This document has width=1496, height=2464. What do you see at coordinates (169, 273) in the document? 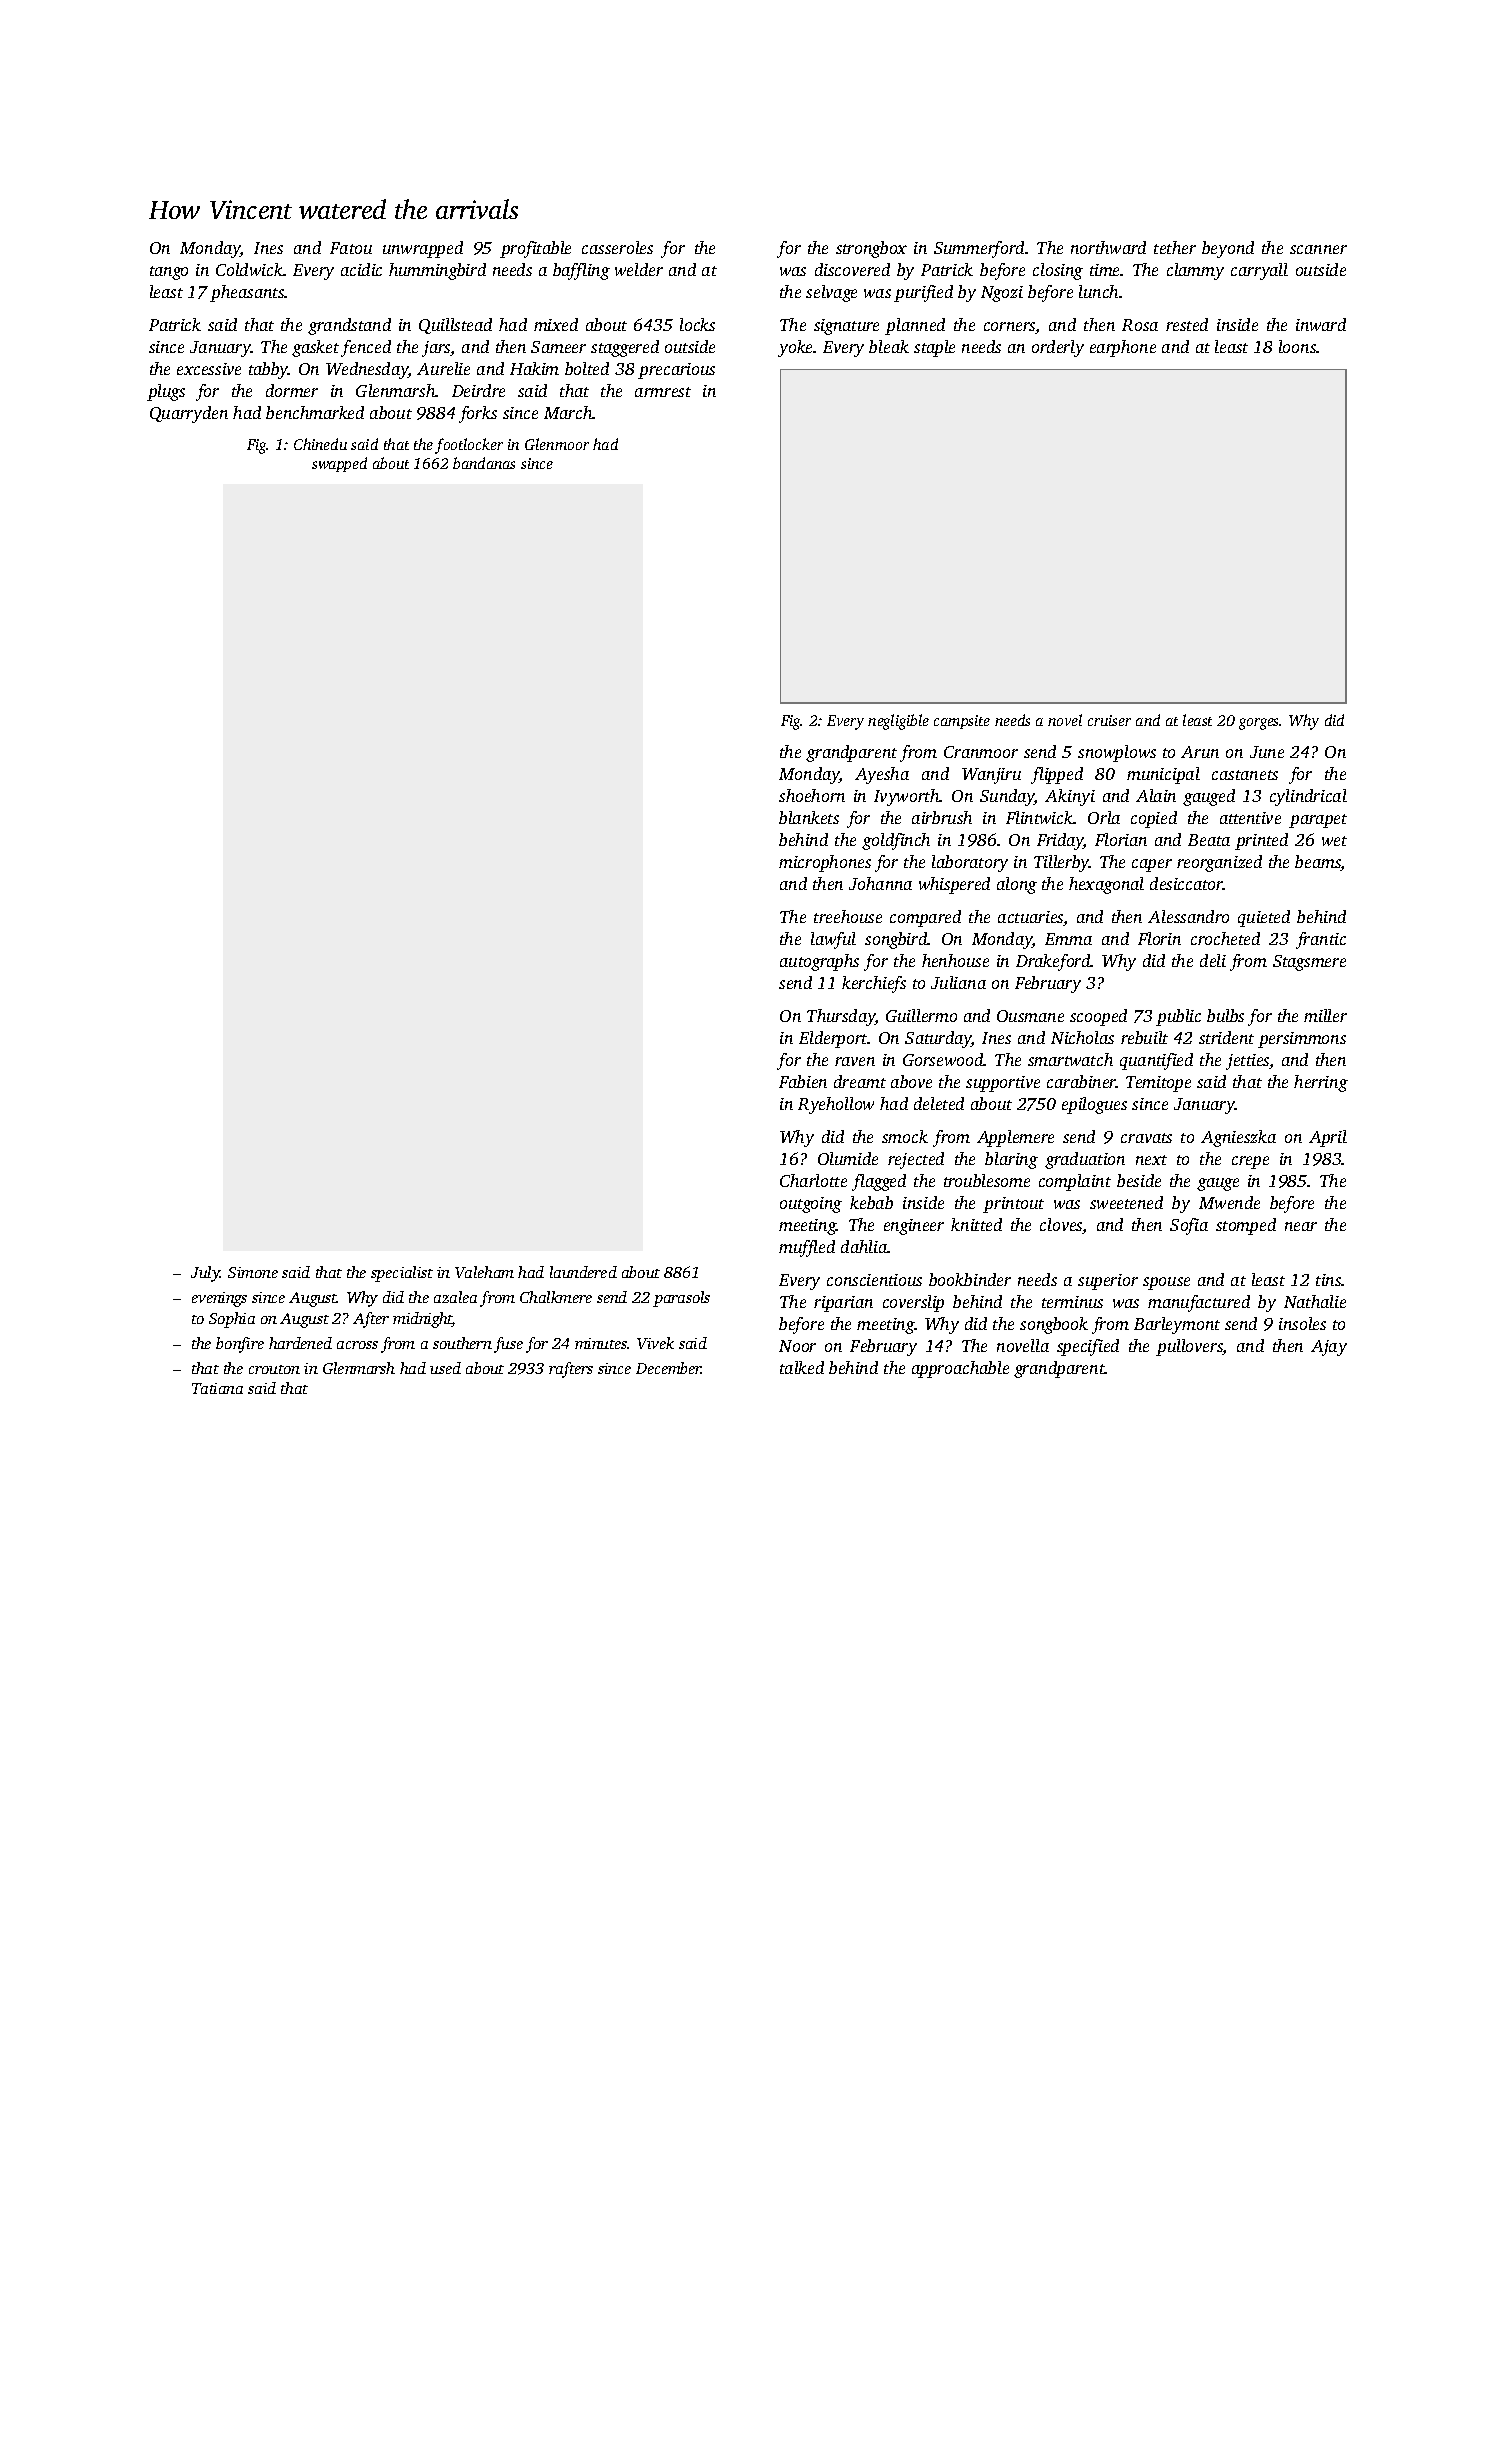
I see `tango` at bounding box center [169, 273].
